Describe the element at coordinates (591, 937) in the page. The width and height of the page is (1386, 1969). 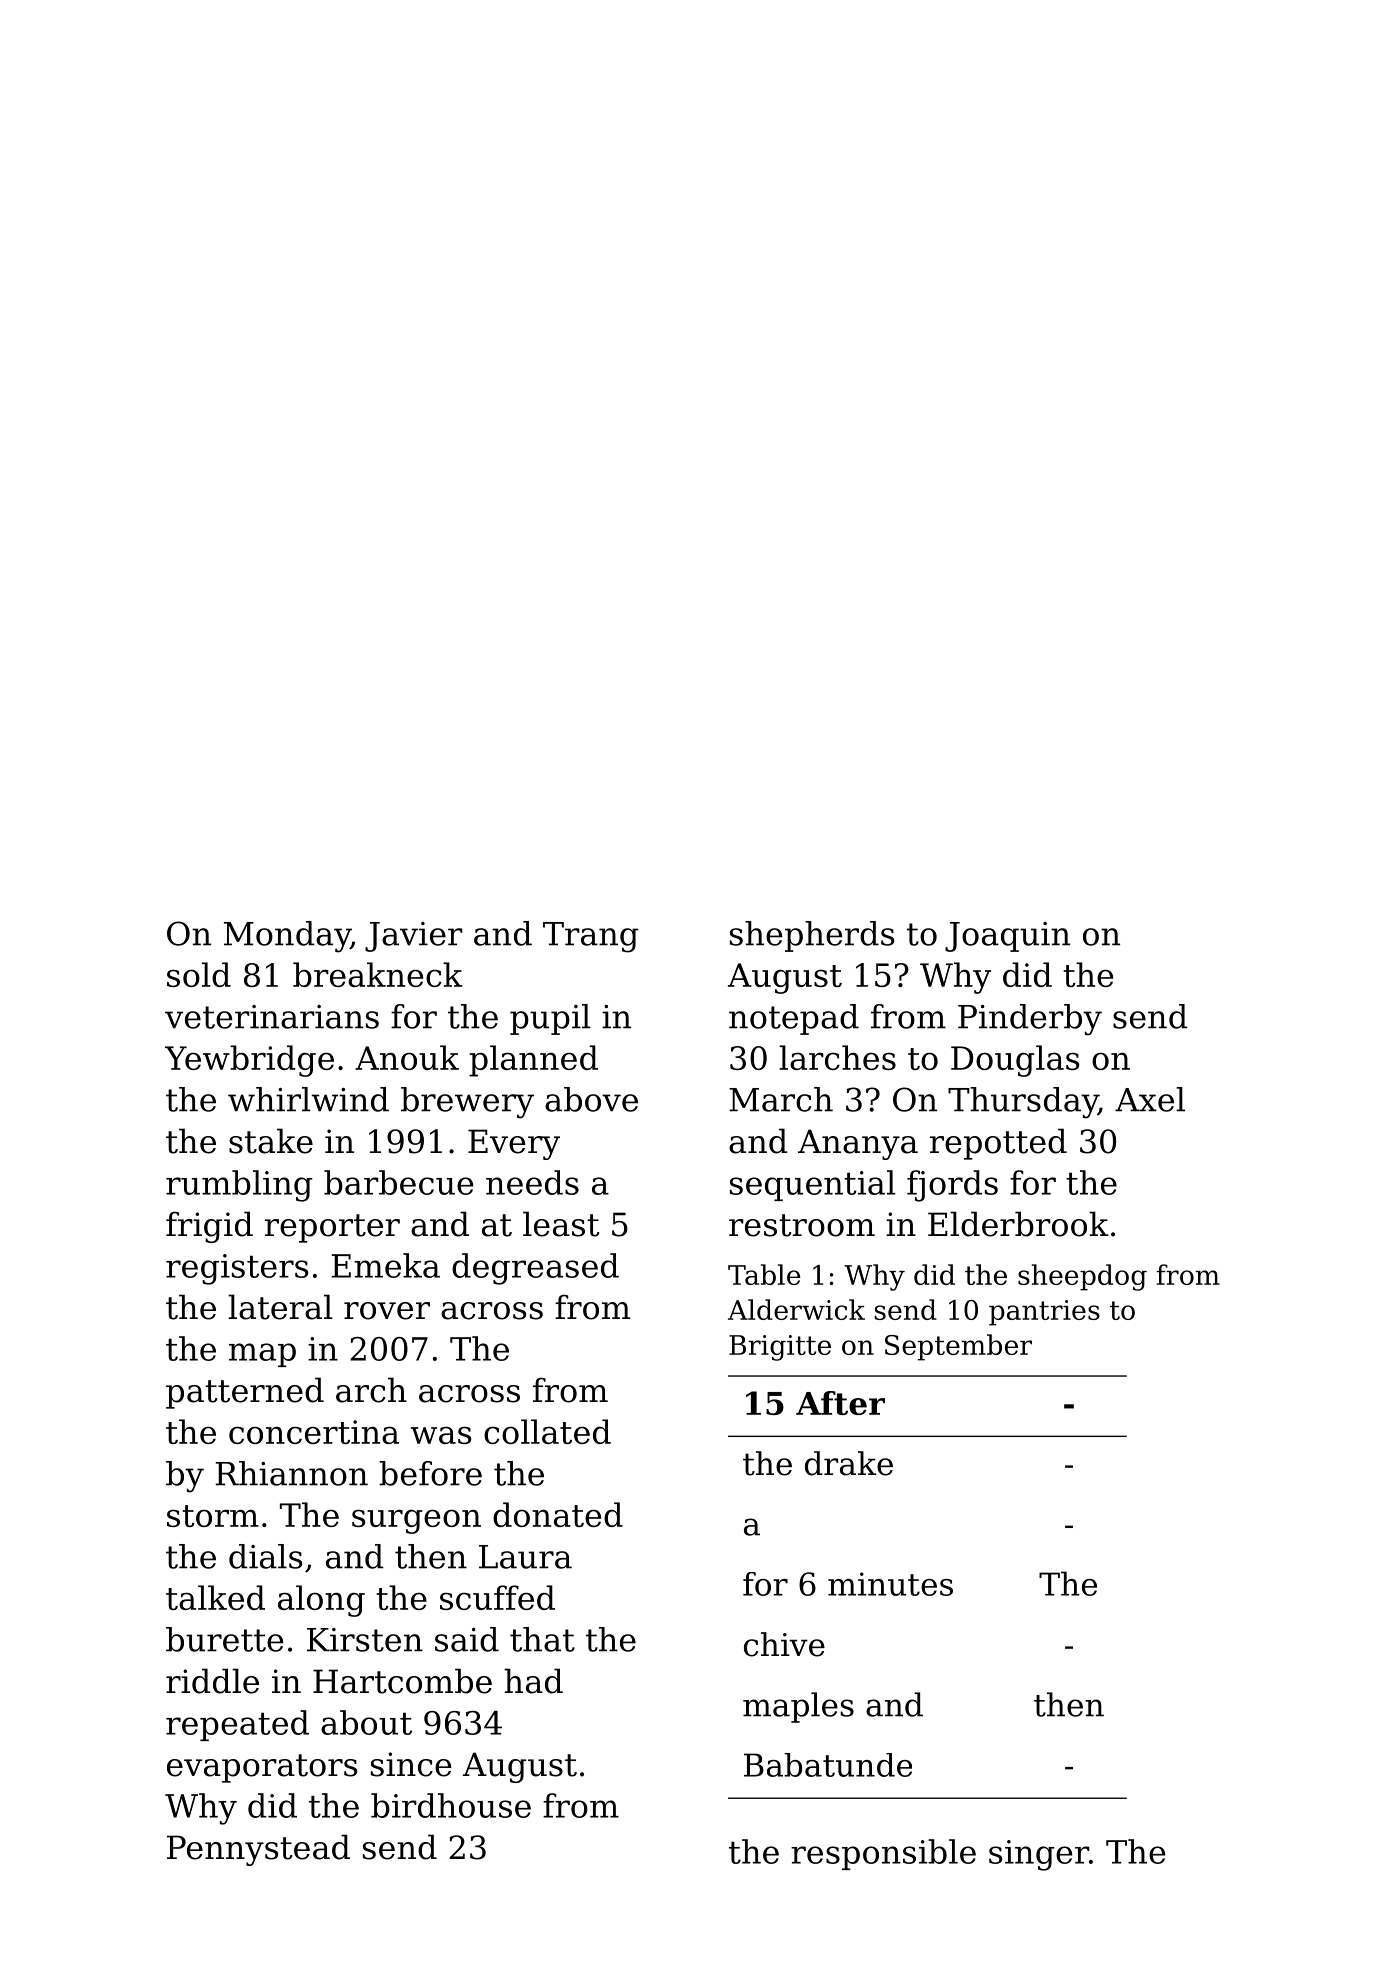
I see `Trang` at that location.
